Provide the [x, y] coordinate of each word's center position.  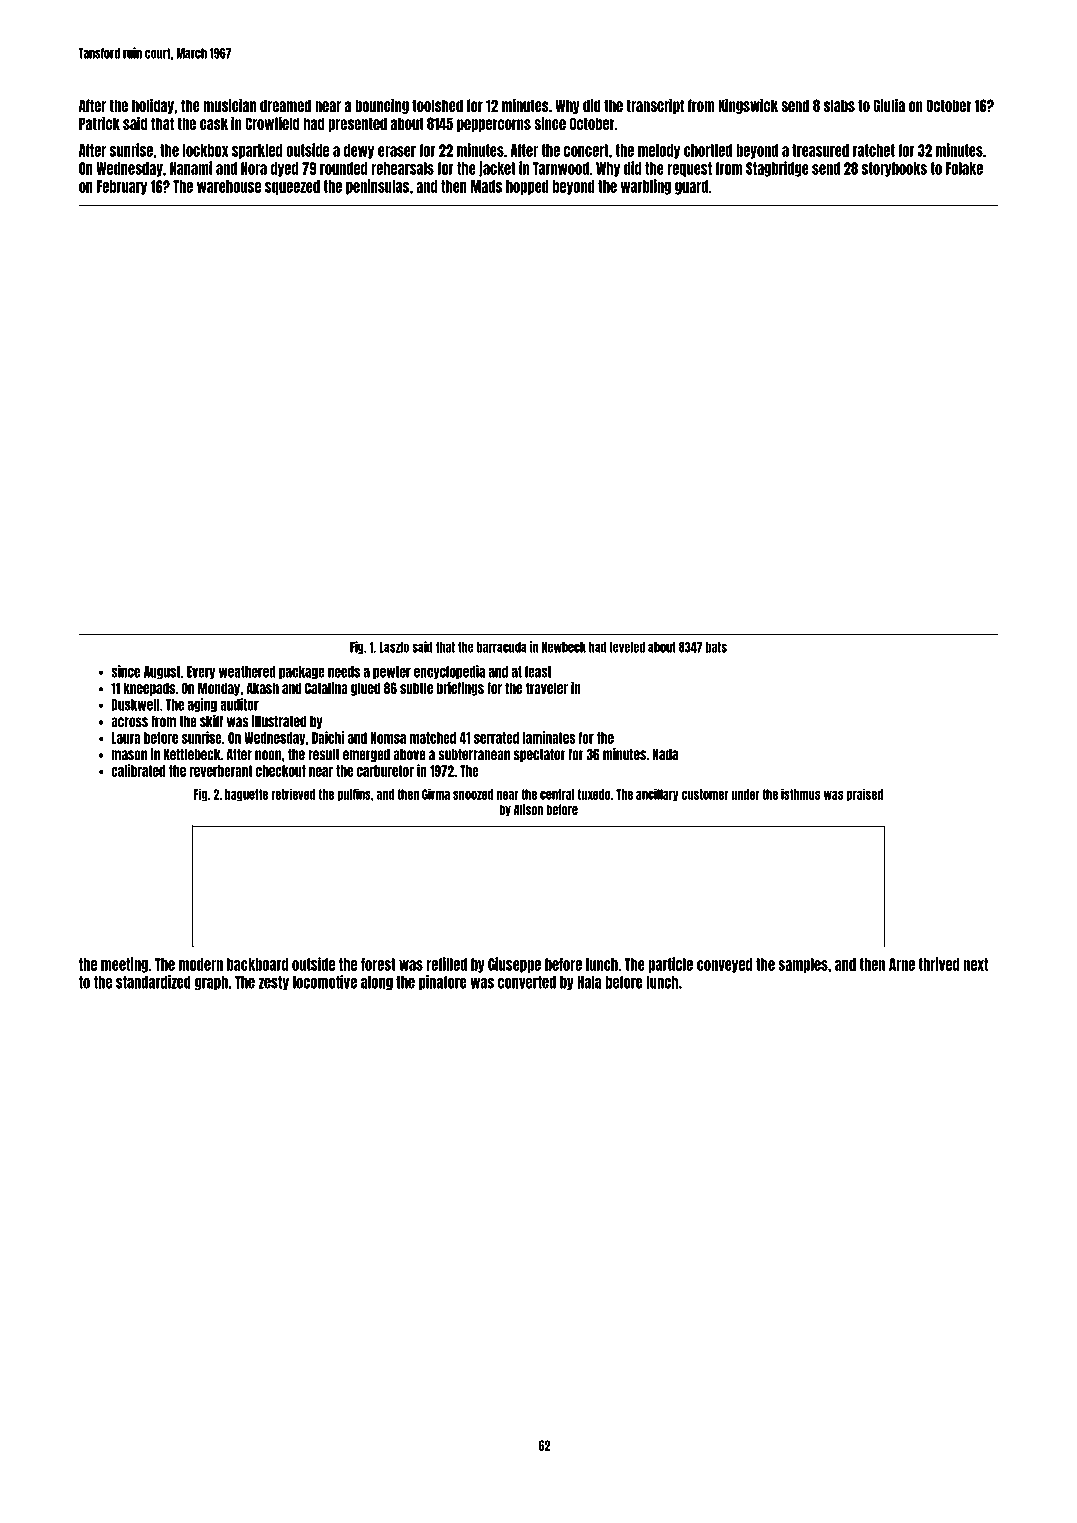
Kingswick [748, 106]
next [976, 964]
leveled [627, 647]
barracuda [502, 647]
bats [716, 647]
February [122, 187]
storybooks [894, 169]
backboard [257, 964]
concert [586, 150]
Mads [486, 186]
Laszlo [394, 647]
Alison [528, 809]
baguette [246, 795]
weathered [247, 672]
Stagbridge [777, 169]
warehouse [229, 186]
